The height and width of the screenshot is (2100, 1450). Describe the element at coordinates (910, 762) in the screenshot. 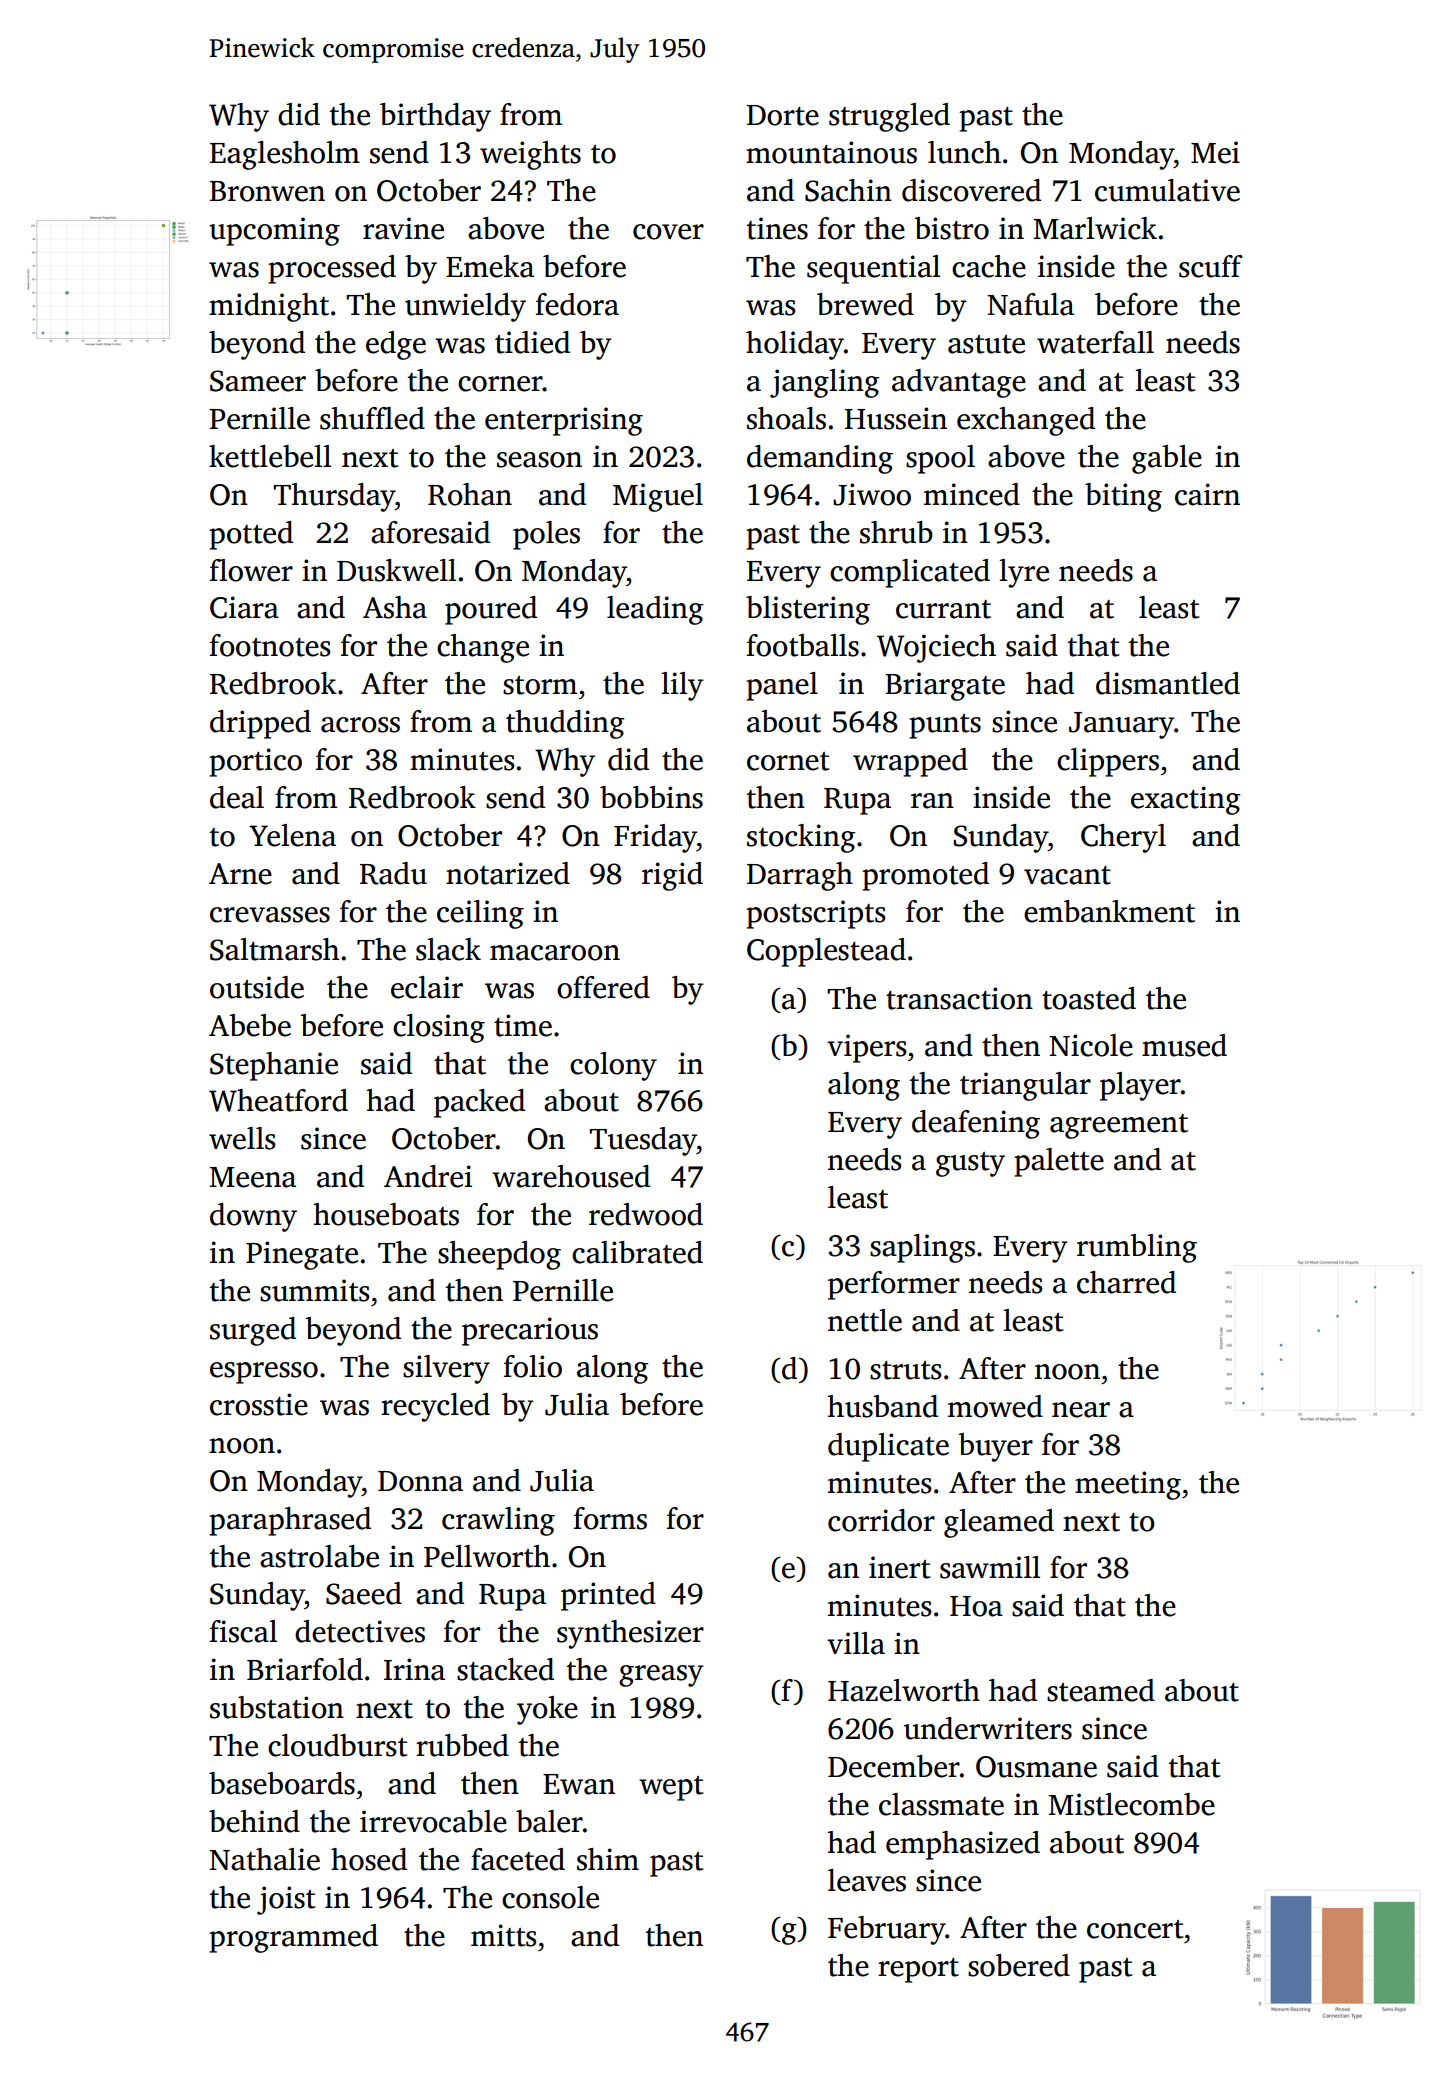

I see `wrapped` at that location.
